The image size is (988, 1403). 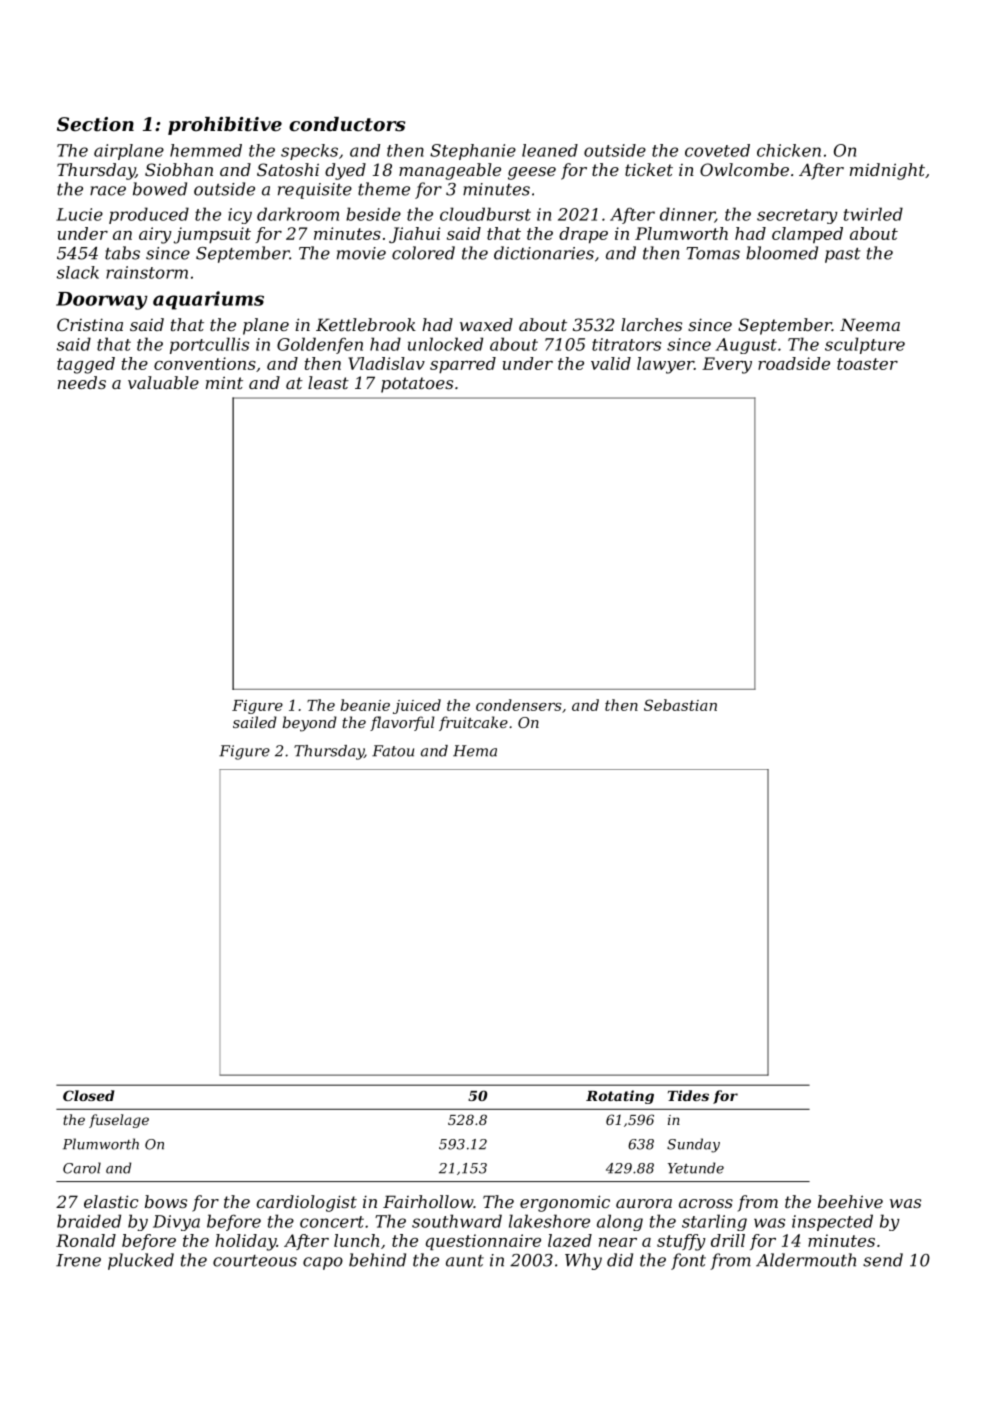 What do you see at coordinates (465, 1261) in the screenshot?
I see `aunt` at bounding box center [465, 1261].
